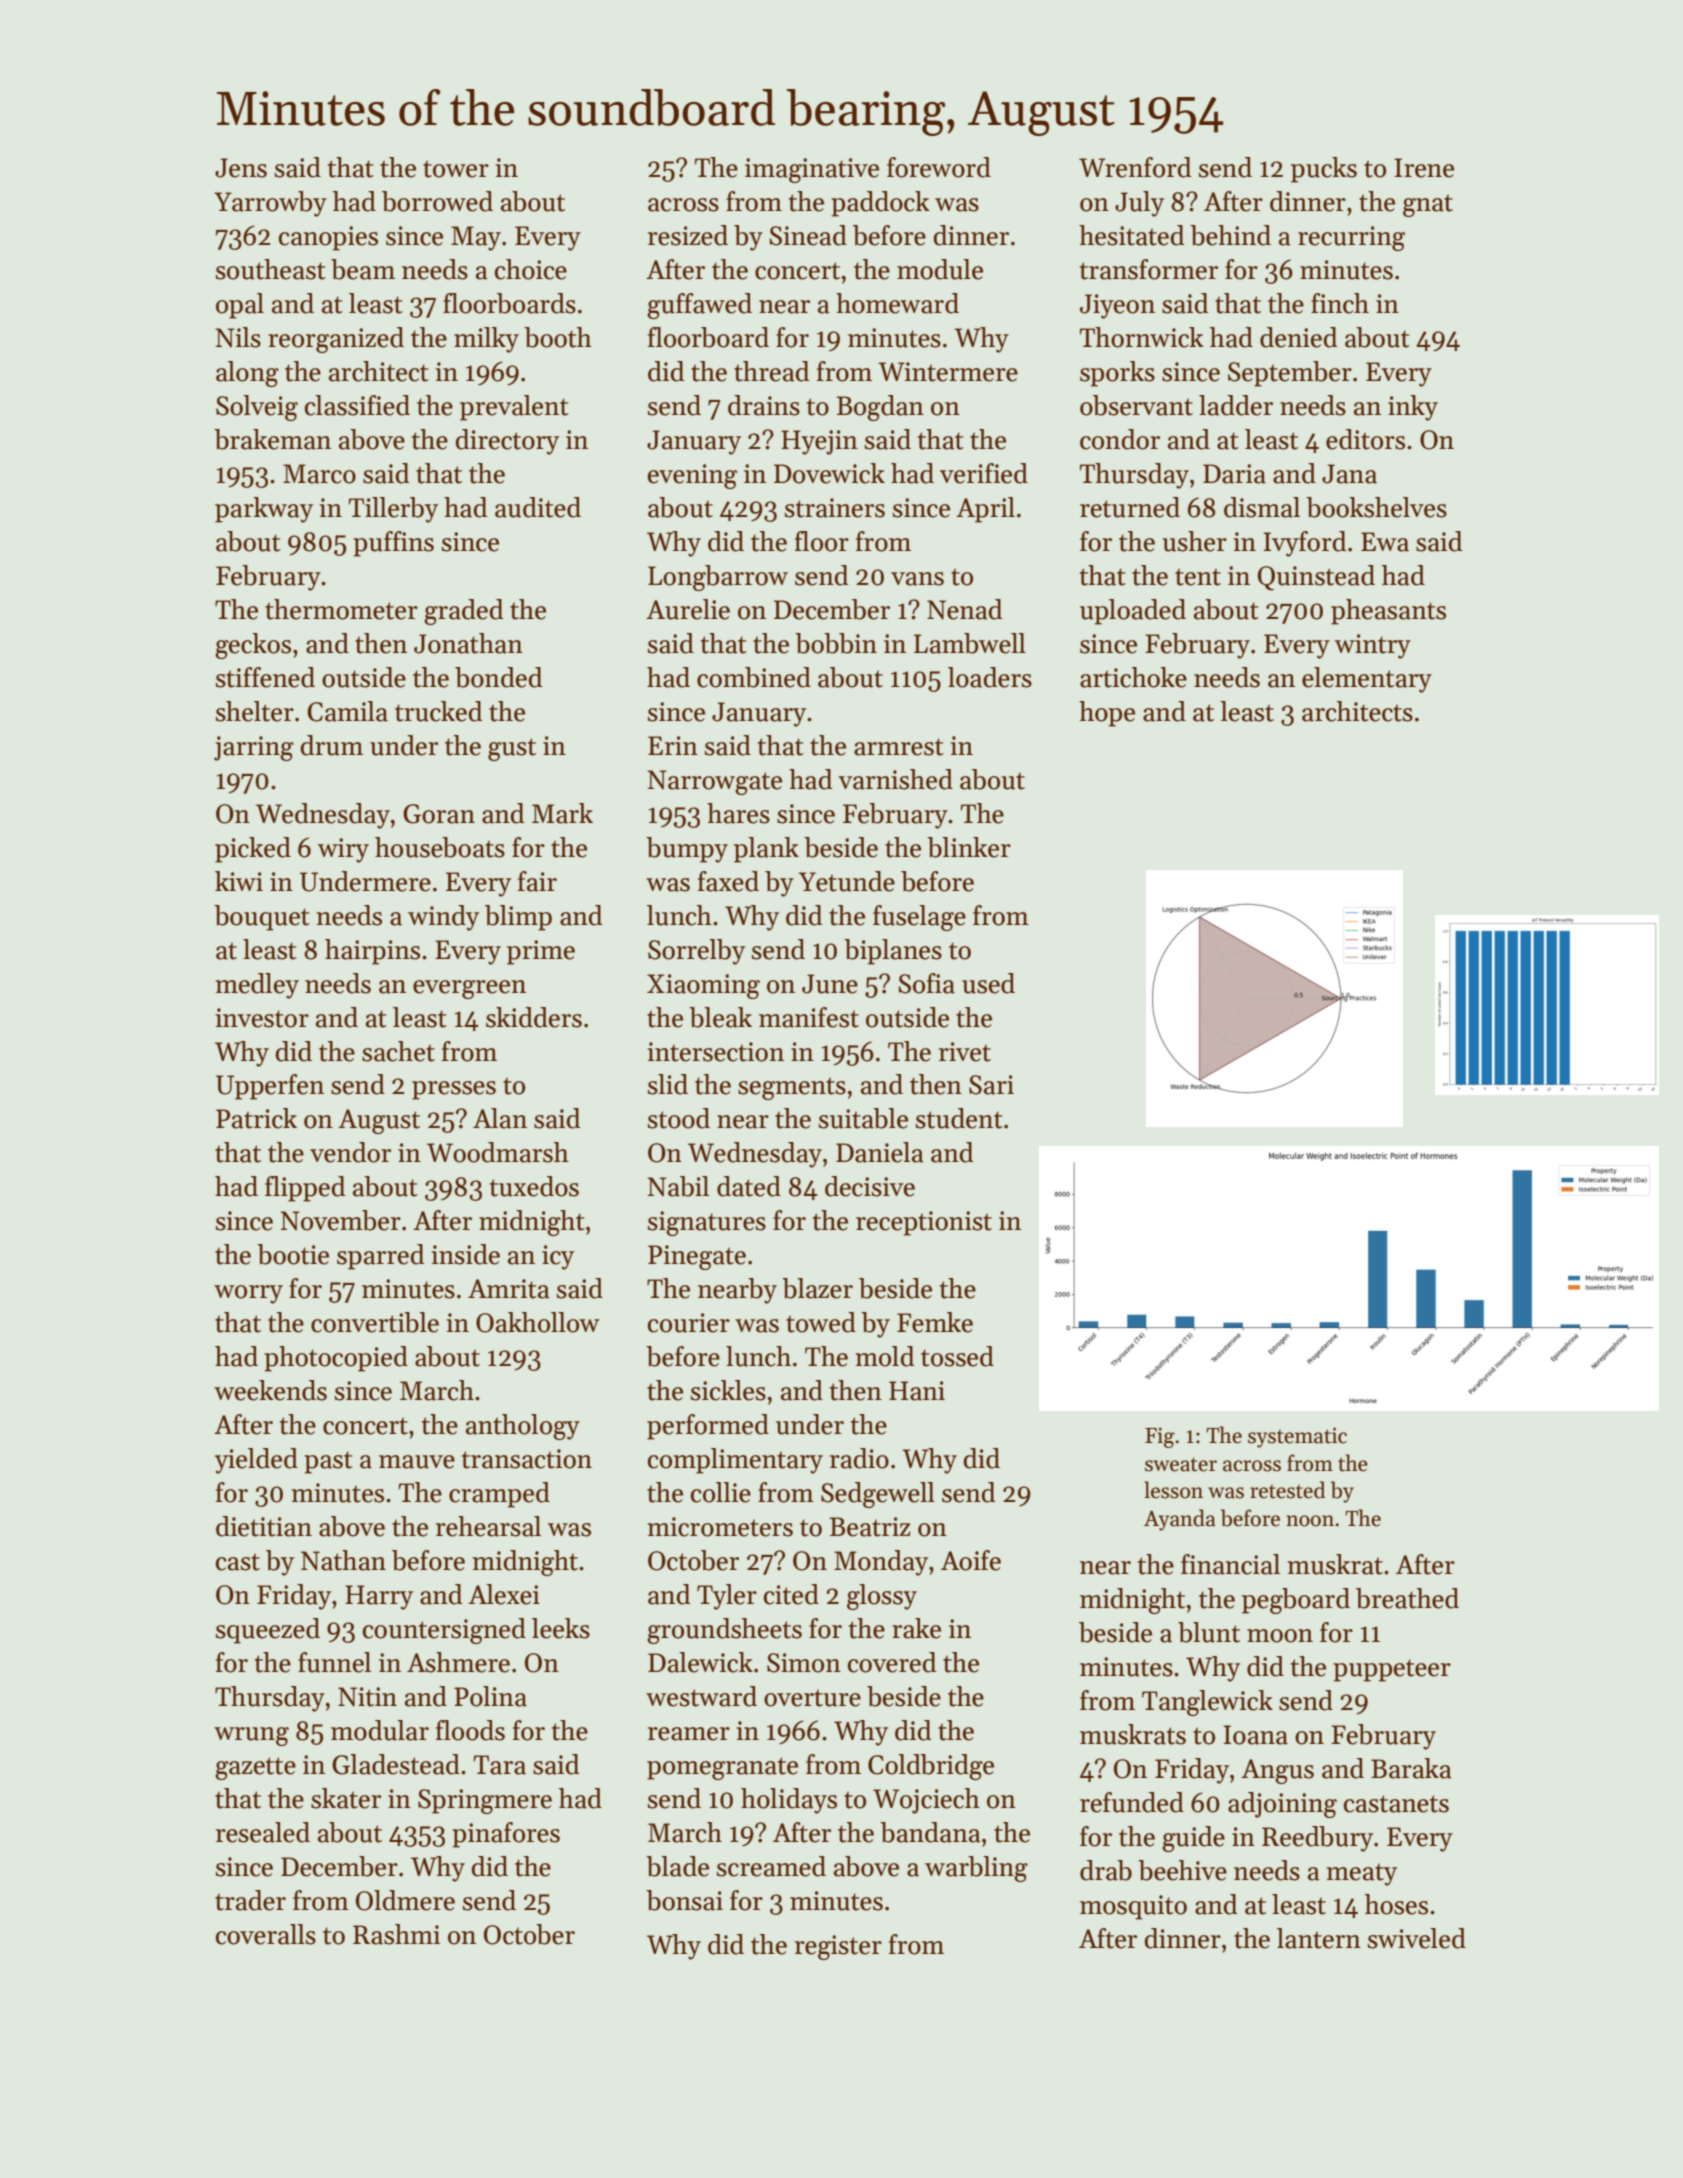  I want to click on Goran, so click(439, 814).
